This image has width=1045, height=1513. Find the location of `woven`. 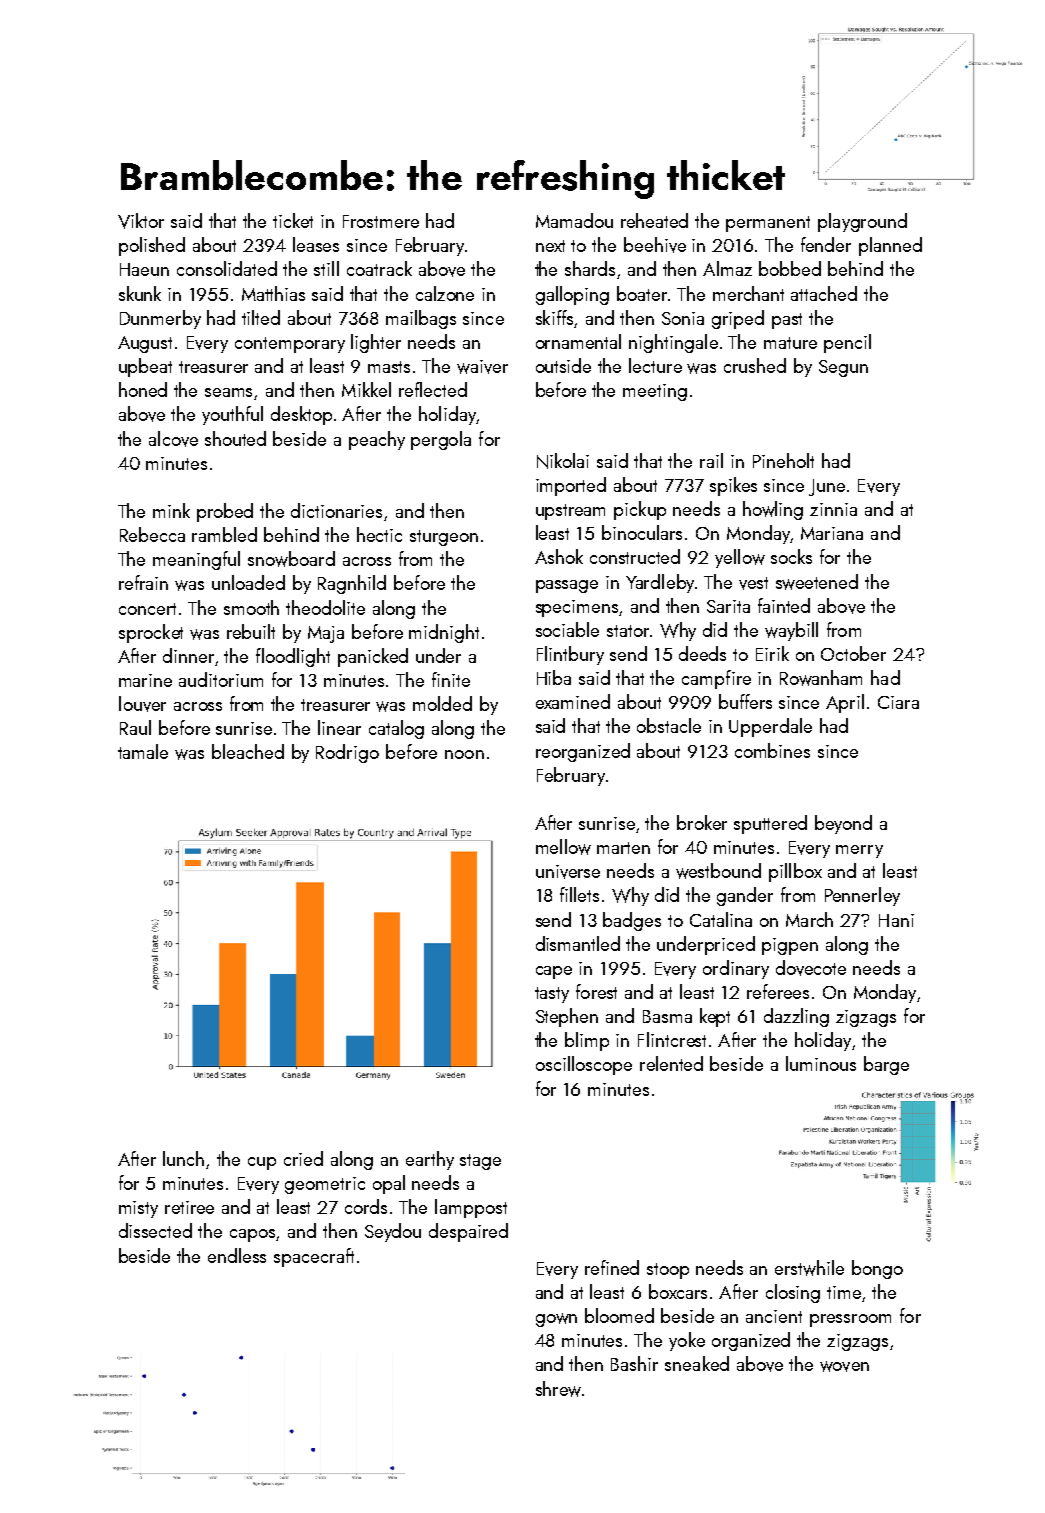

woven is located at coordinates (844, 1366).
